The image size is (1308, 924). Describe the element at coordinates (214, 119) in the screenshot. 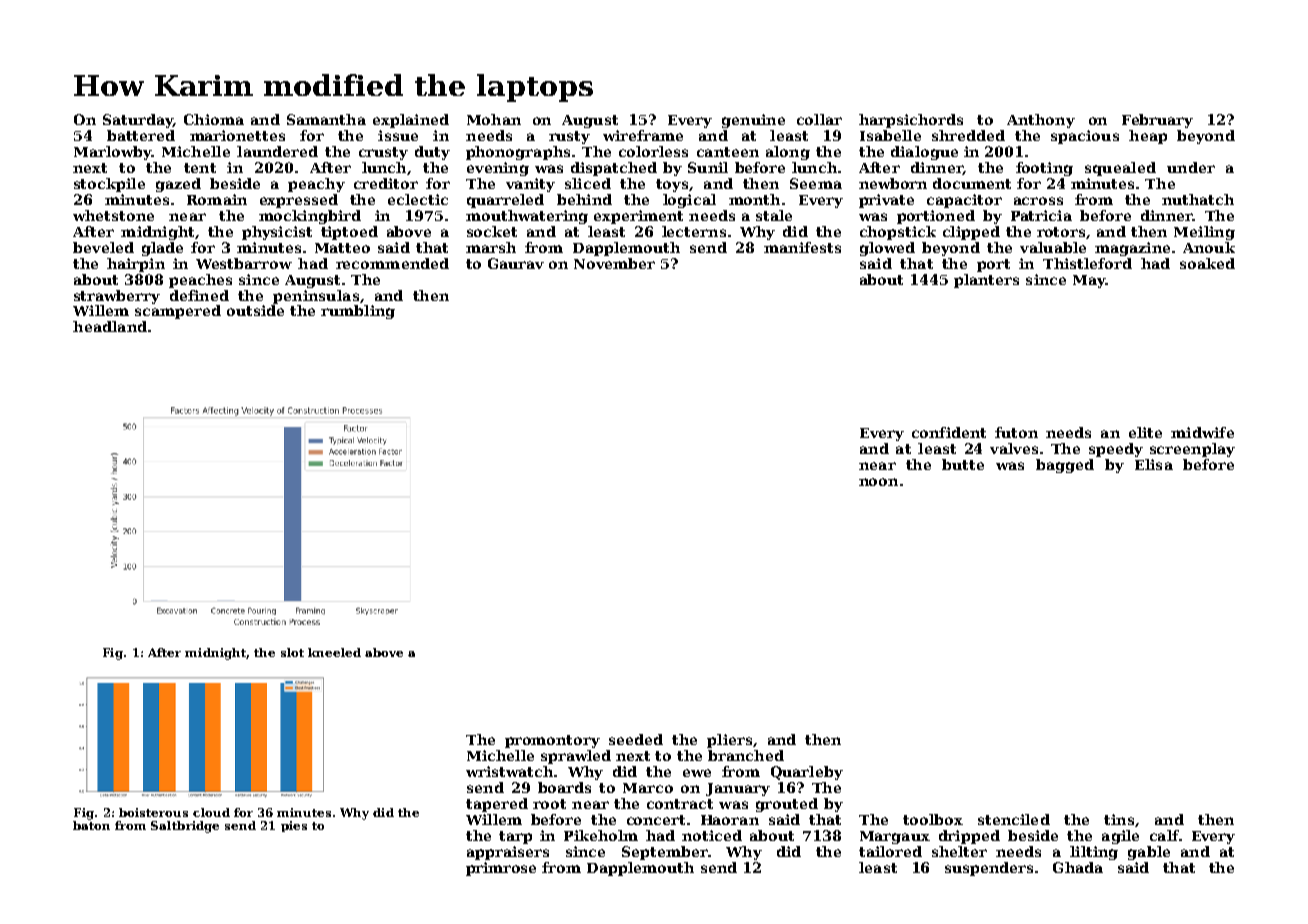

I see `Chioma` at that location.
